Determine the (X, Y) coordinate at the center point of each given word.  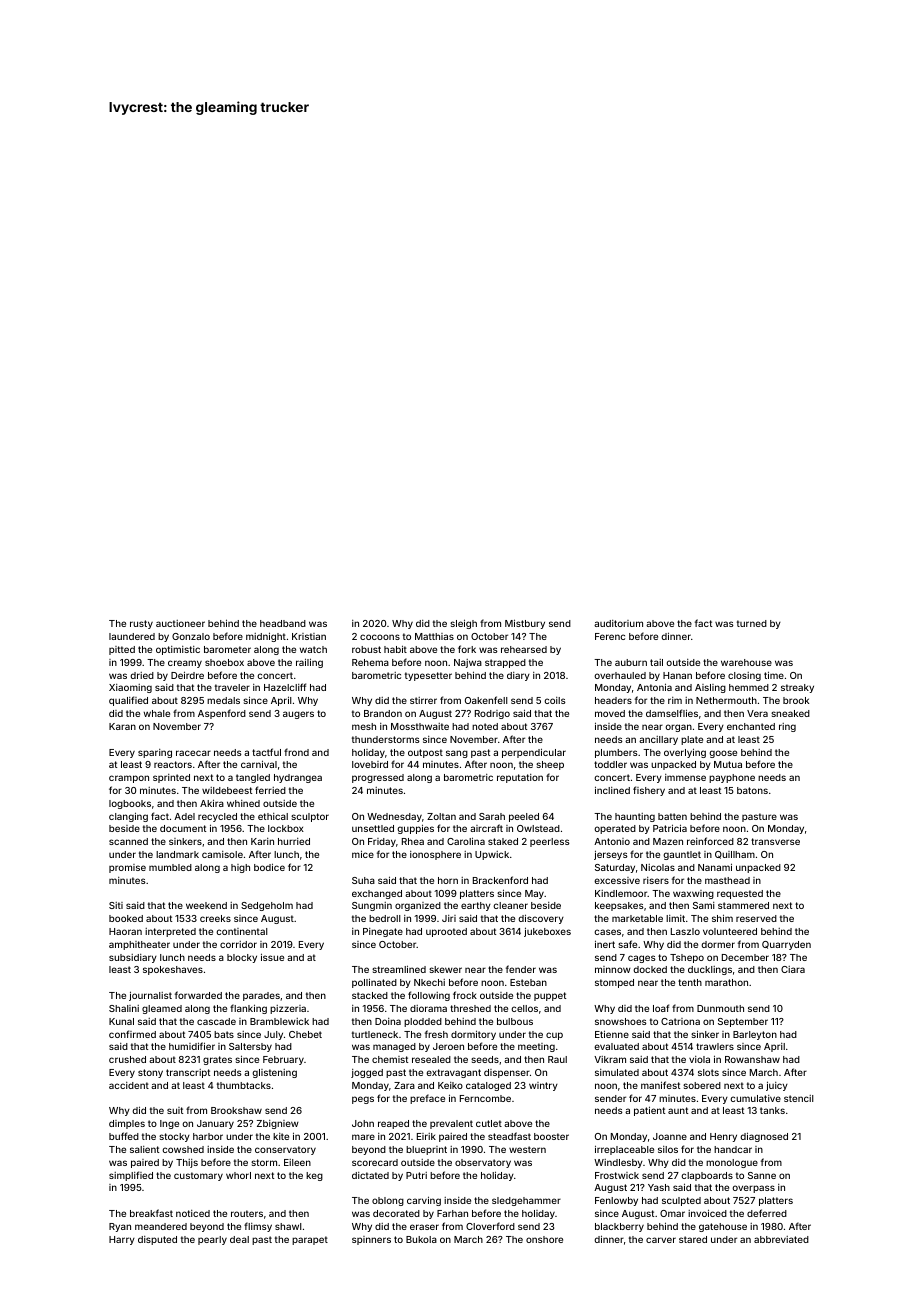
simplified (131, 1176)
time (774, 675)
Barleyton (755, 1035)
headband (283, 623)
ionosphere (435, 855)
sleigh (463, 624)
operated (615, 829)
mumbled (170, 867)
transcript (188, 1073)
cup (554, 1036)
